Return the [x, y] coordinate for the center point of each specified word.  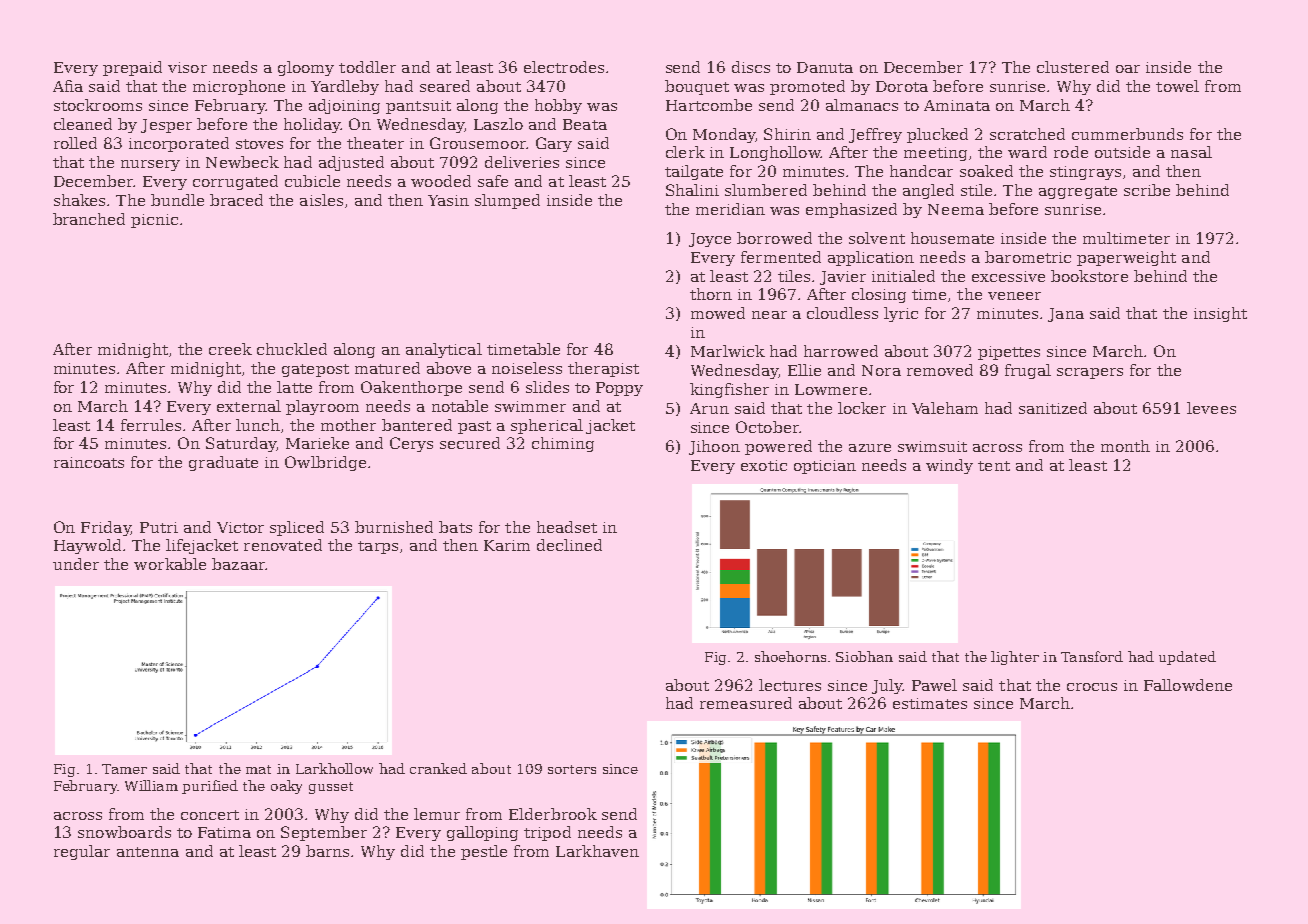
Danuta [825, 67]
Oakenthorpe [411, 388]
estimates [930, 703]
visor [187, 67]
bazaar [238, 564]
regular [82, 852]
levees [1211, 408]
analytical [444, 350]
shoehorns [790, 656]
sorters [572, 769]
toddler [367, 67]
